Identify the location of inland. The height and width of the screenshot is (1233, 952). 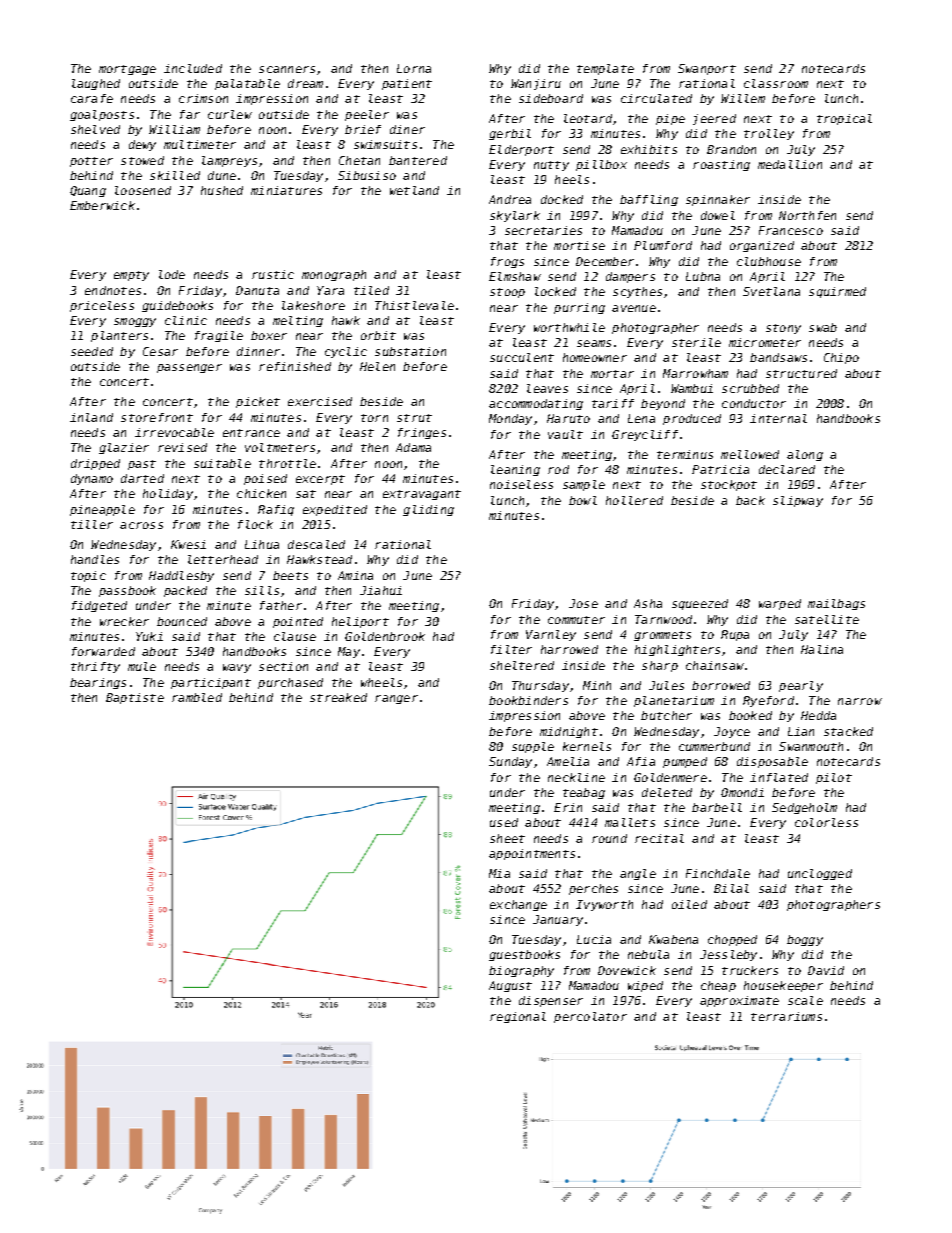
(91, 417).
